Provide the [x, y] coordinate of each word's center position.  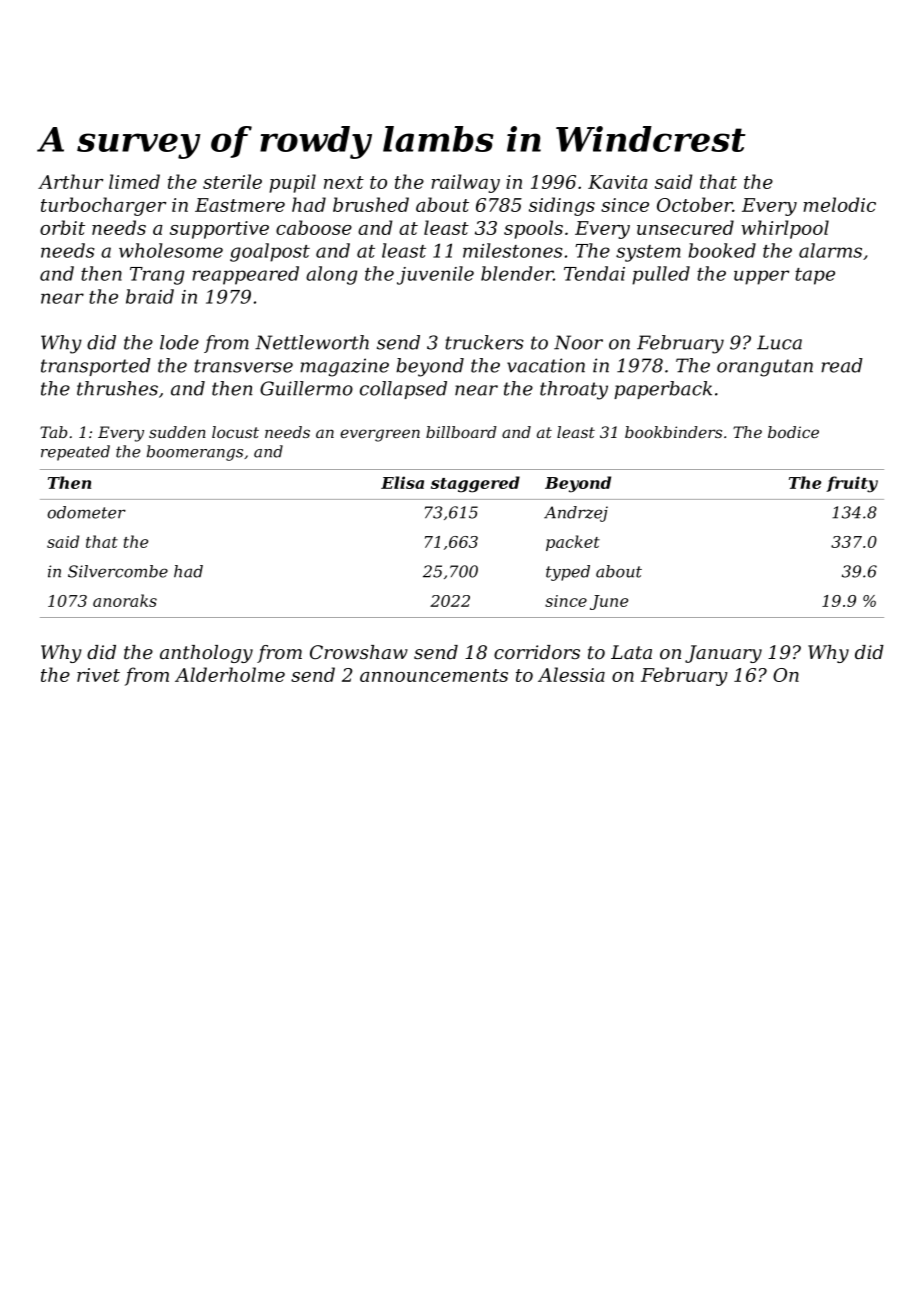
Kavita [618, 182]
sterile [232, 181]
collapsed [403, 390]
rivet [98, 675]
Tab [53, 432]
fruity [852, 484]
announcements [434, 675]
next [344, 182]
